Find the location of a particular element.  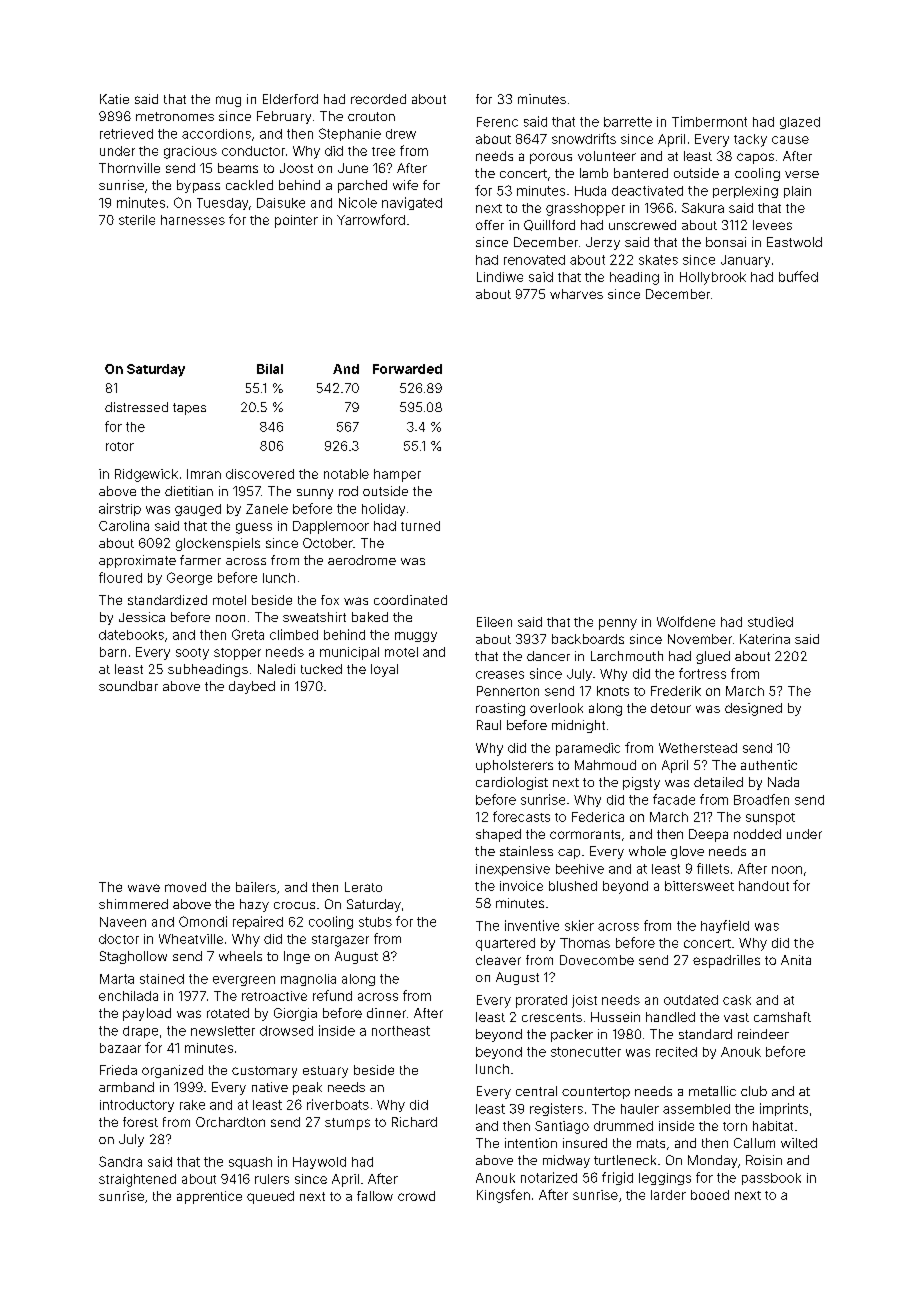

renovated is located at coordinates (534, 260).
